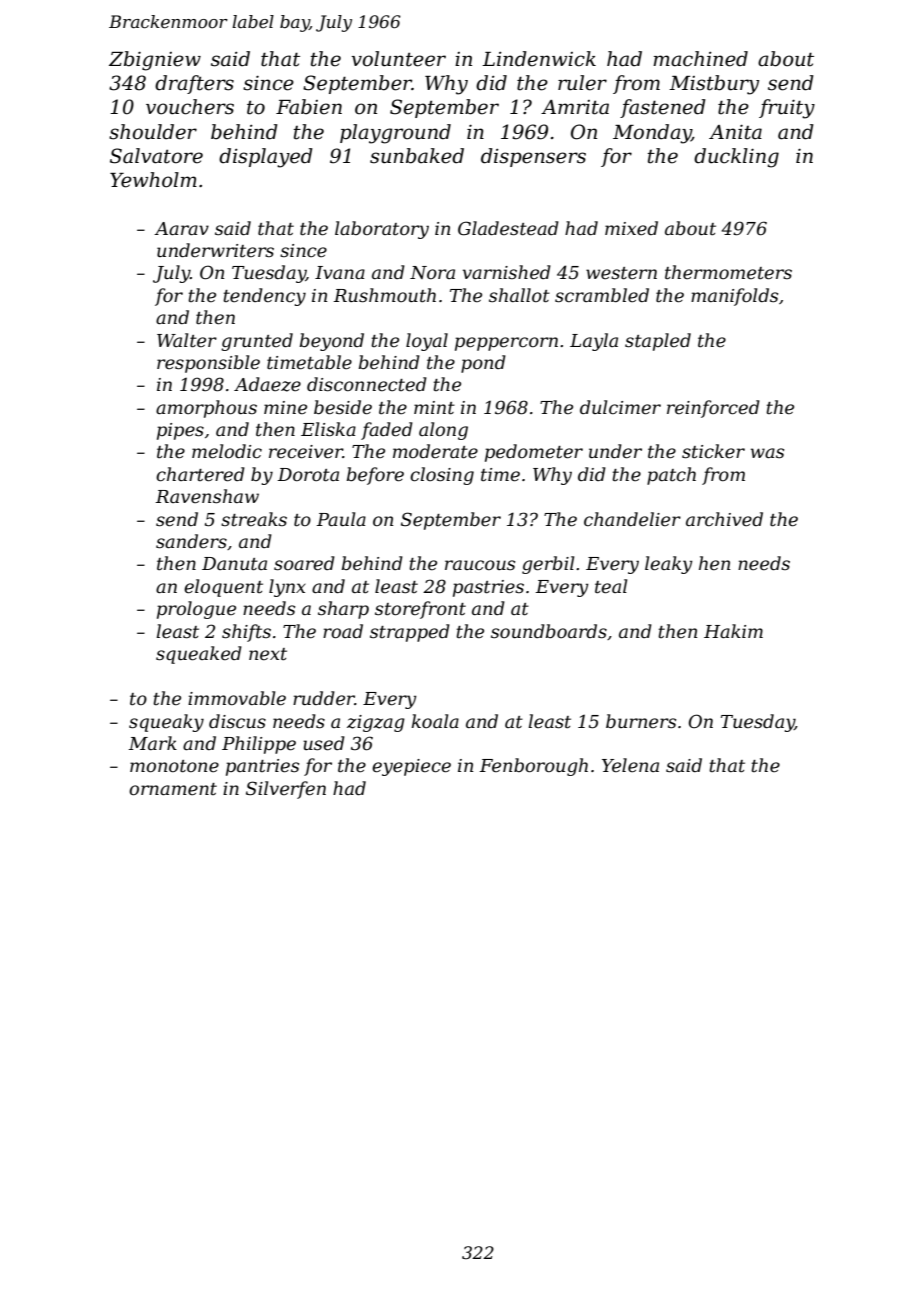 The height and width of the screenshot is (1314, 924). I want to click on Silverfen, so click(286, 790).
